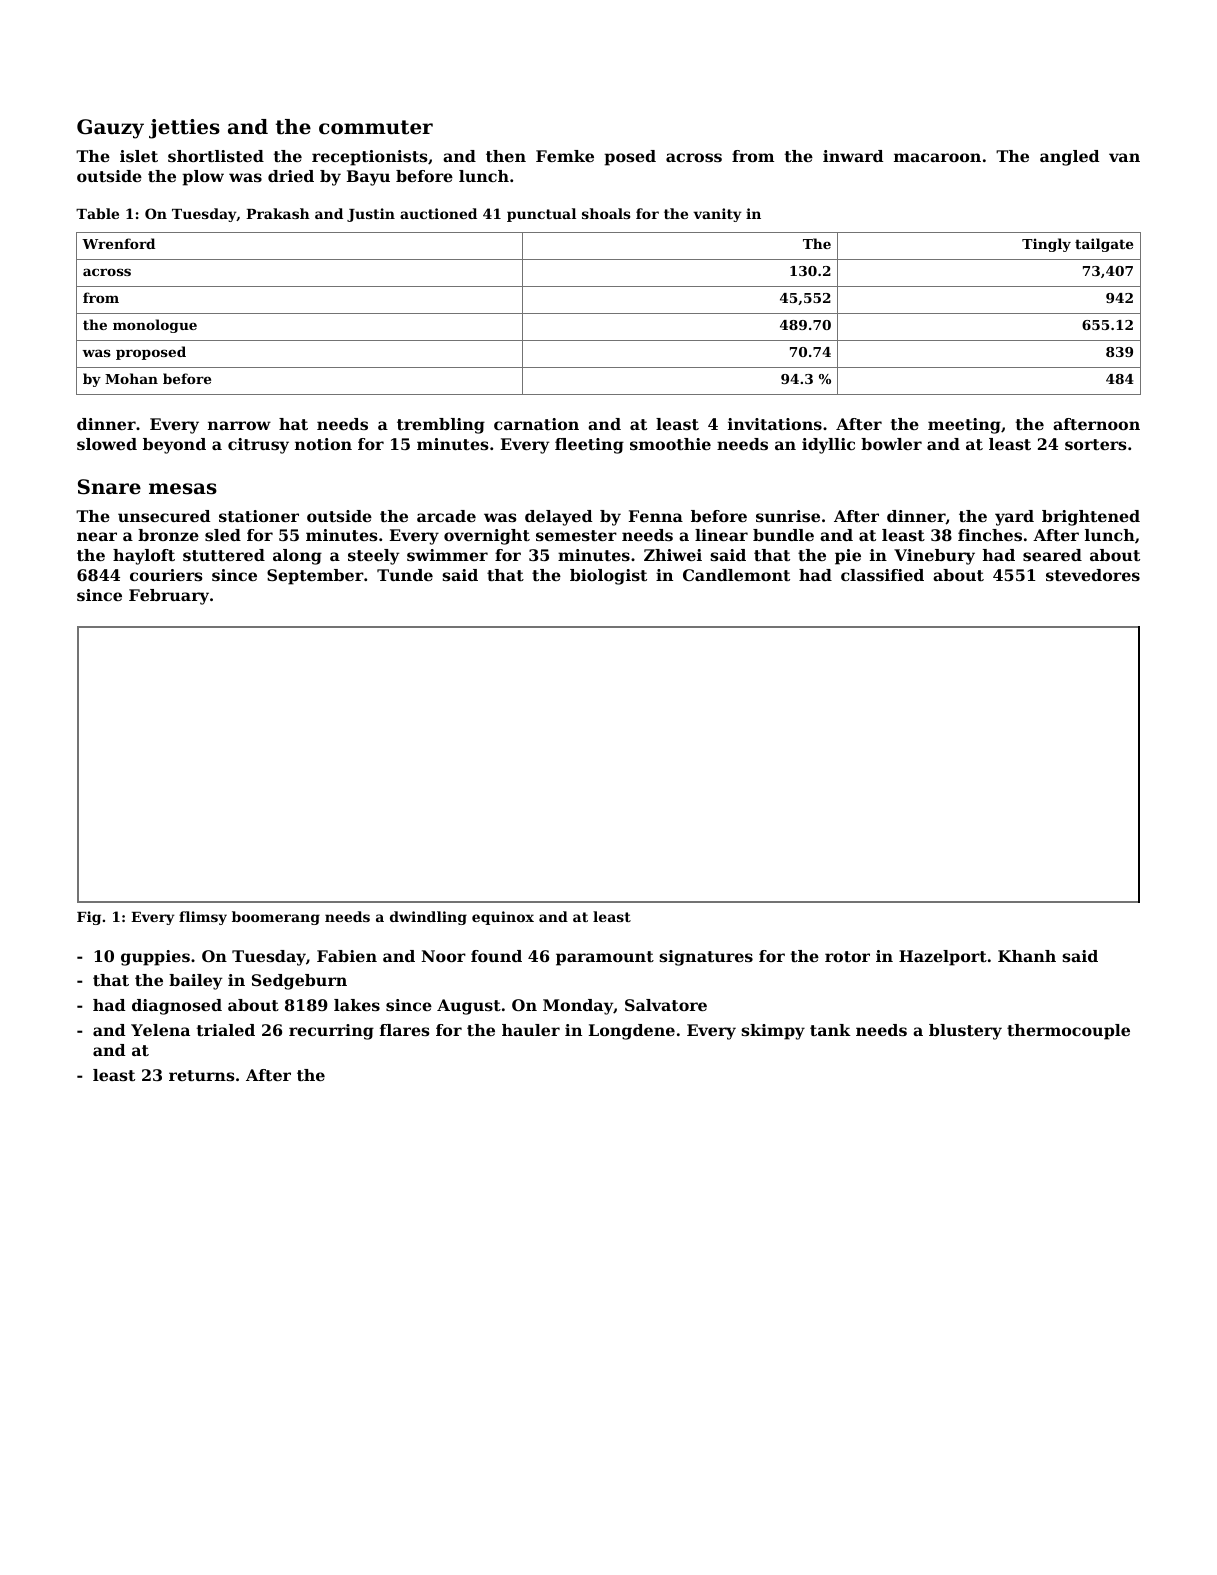 The width and height of the screenshot is (1217, 1575). What do you see at coordinates (169, 597) in the screenshot?
I see `February` at bounding box center [169, 597].
